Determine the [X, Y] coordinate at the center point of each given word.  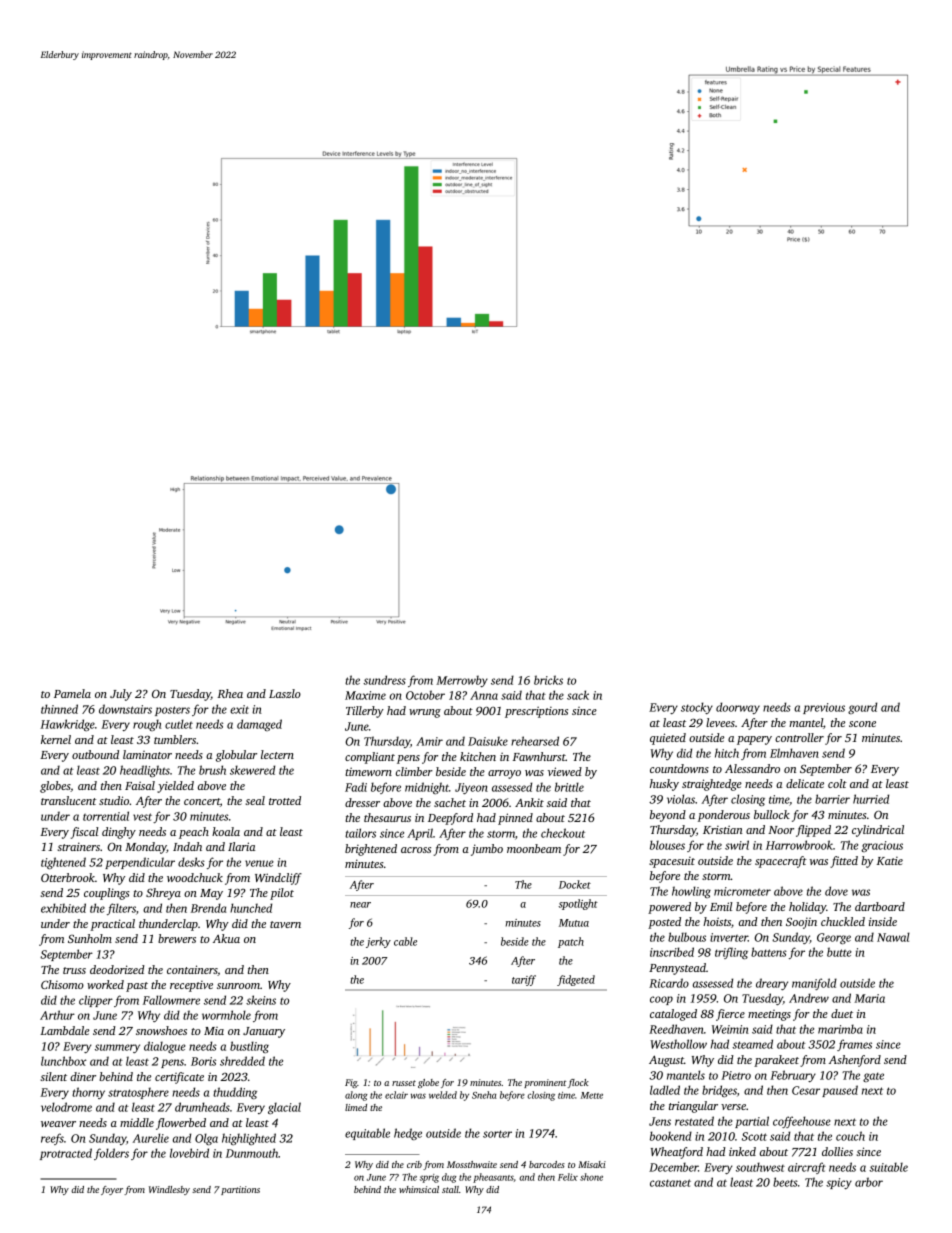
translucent [69, 800]
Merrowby [462, 681]
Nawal [893, 937]
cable [405, 941]
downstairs [125, 709]
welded [443, 1095]
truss [74, 970]
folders [111, 1154]
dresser [362, 802]
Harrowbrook [799, 845]
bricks [548, 680]
